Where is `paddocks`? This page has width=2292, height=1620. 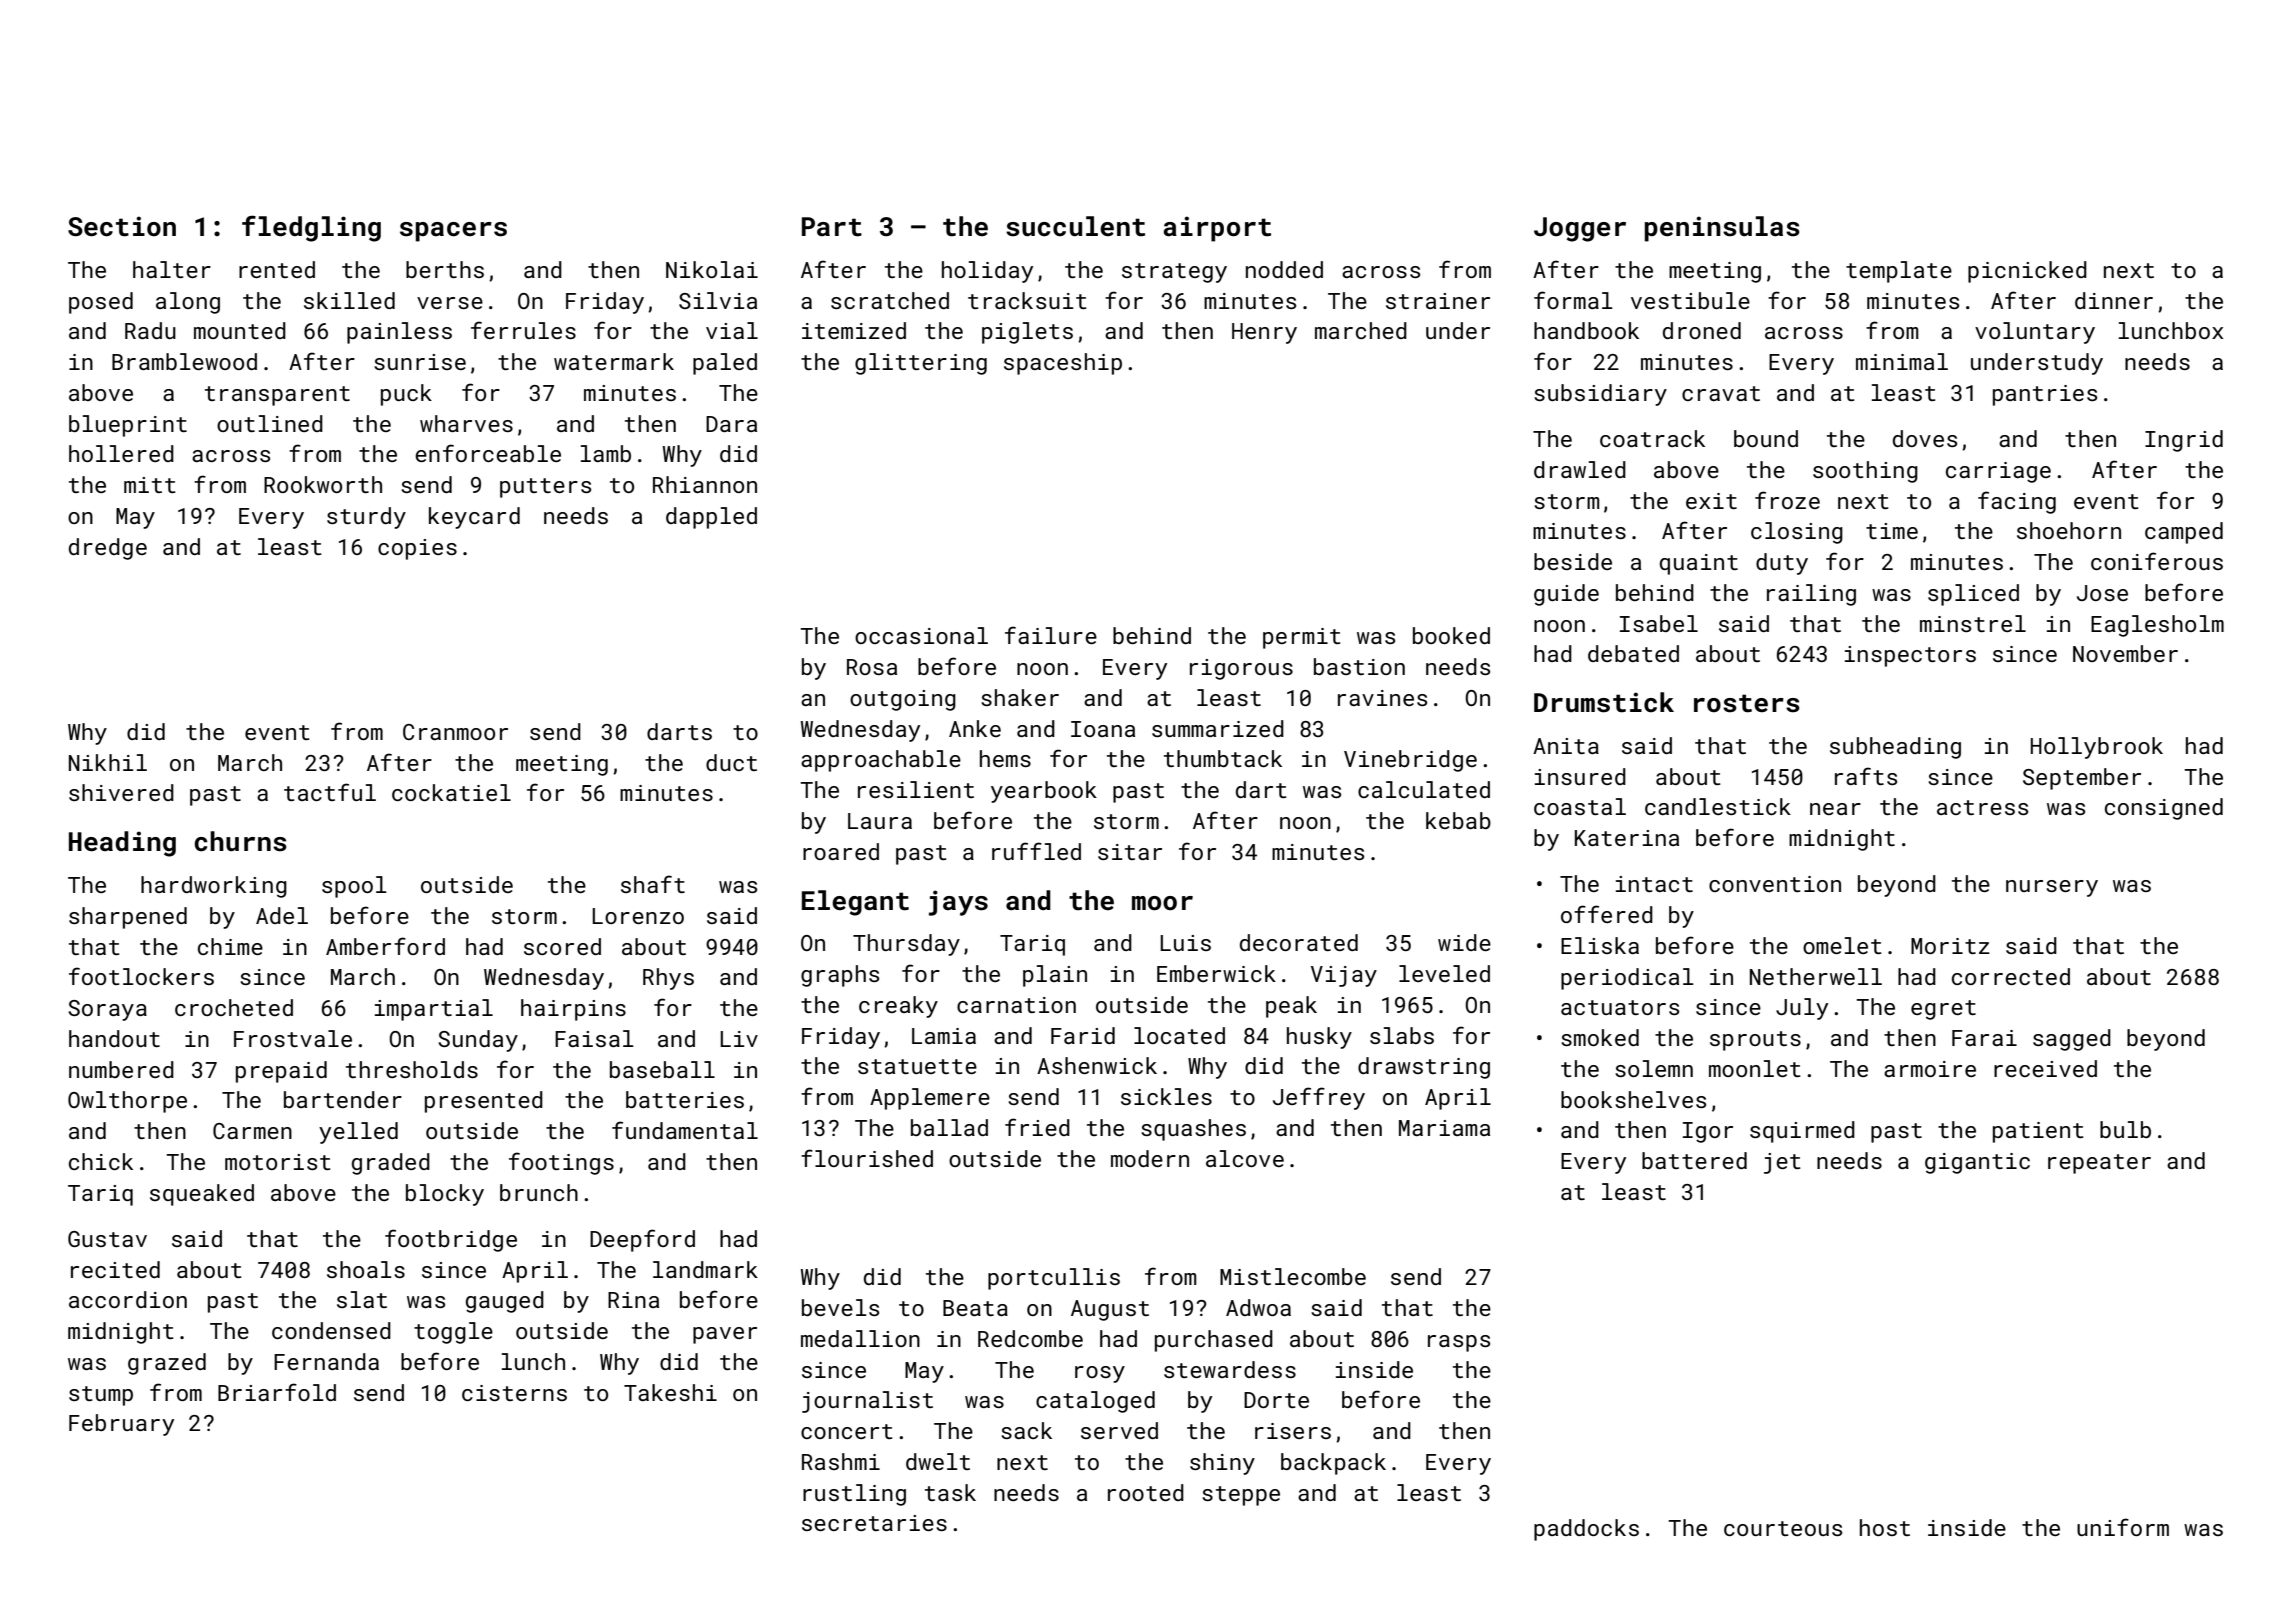 paddocks is located at coordinates (1586, 1530).
